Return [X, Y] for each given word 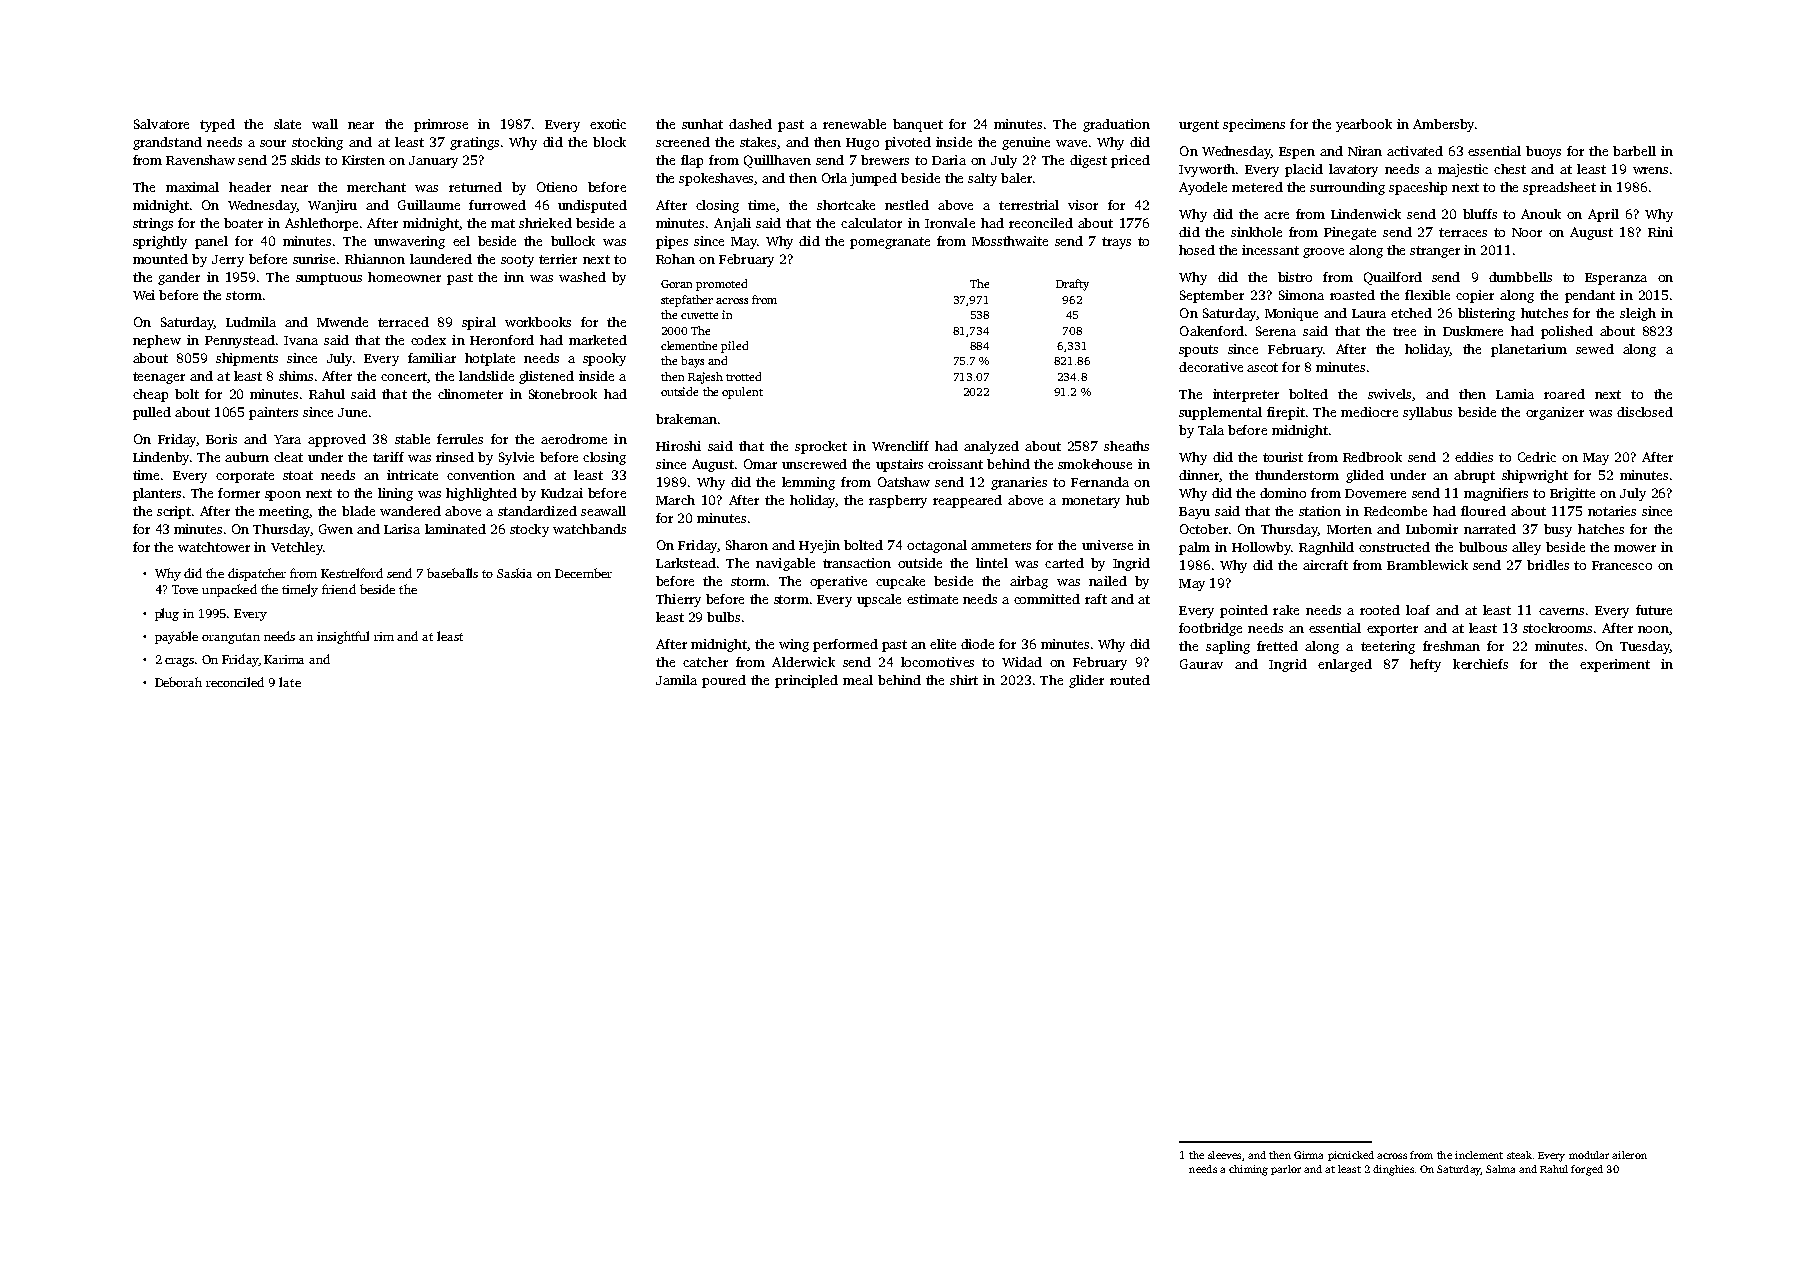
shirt [964, 680]
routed [1130, 680]
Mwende [342, 322]
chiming [1248, 1170]
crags [179, 662]
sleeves [1224, 1155]
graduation [1116, 125]
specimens [1254, 125]
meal [858, 680]
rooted [1380, 610]
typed [217, 125]
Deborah [178, 682]
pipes [672, 242]
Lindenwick [1366, 214]
